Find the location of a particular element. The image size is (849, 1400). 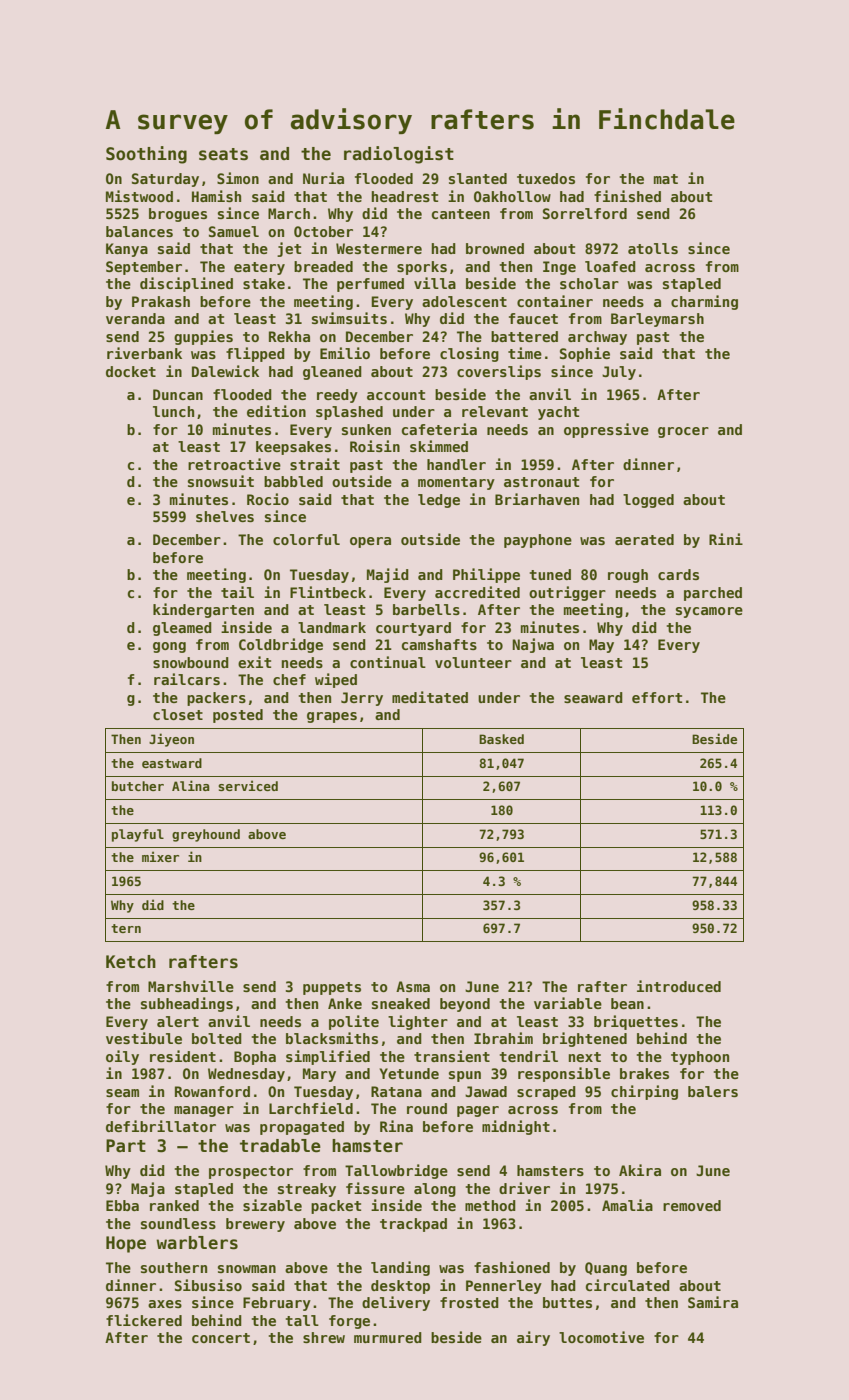

Basked is located at coordinates (501, 739).
